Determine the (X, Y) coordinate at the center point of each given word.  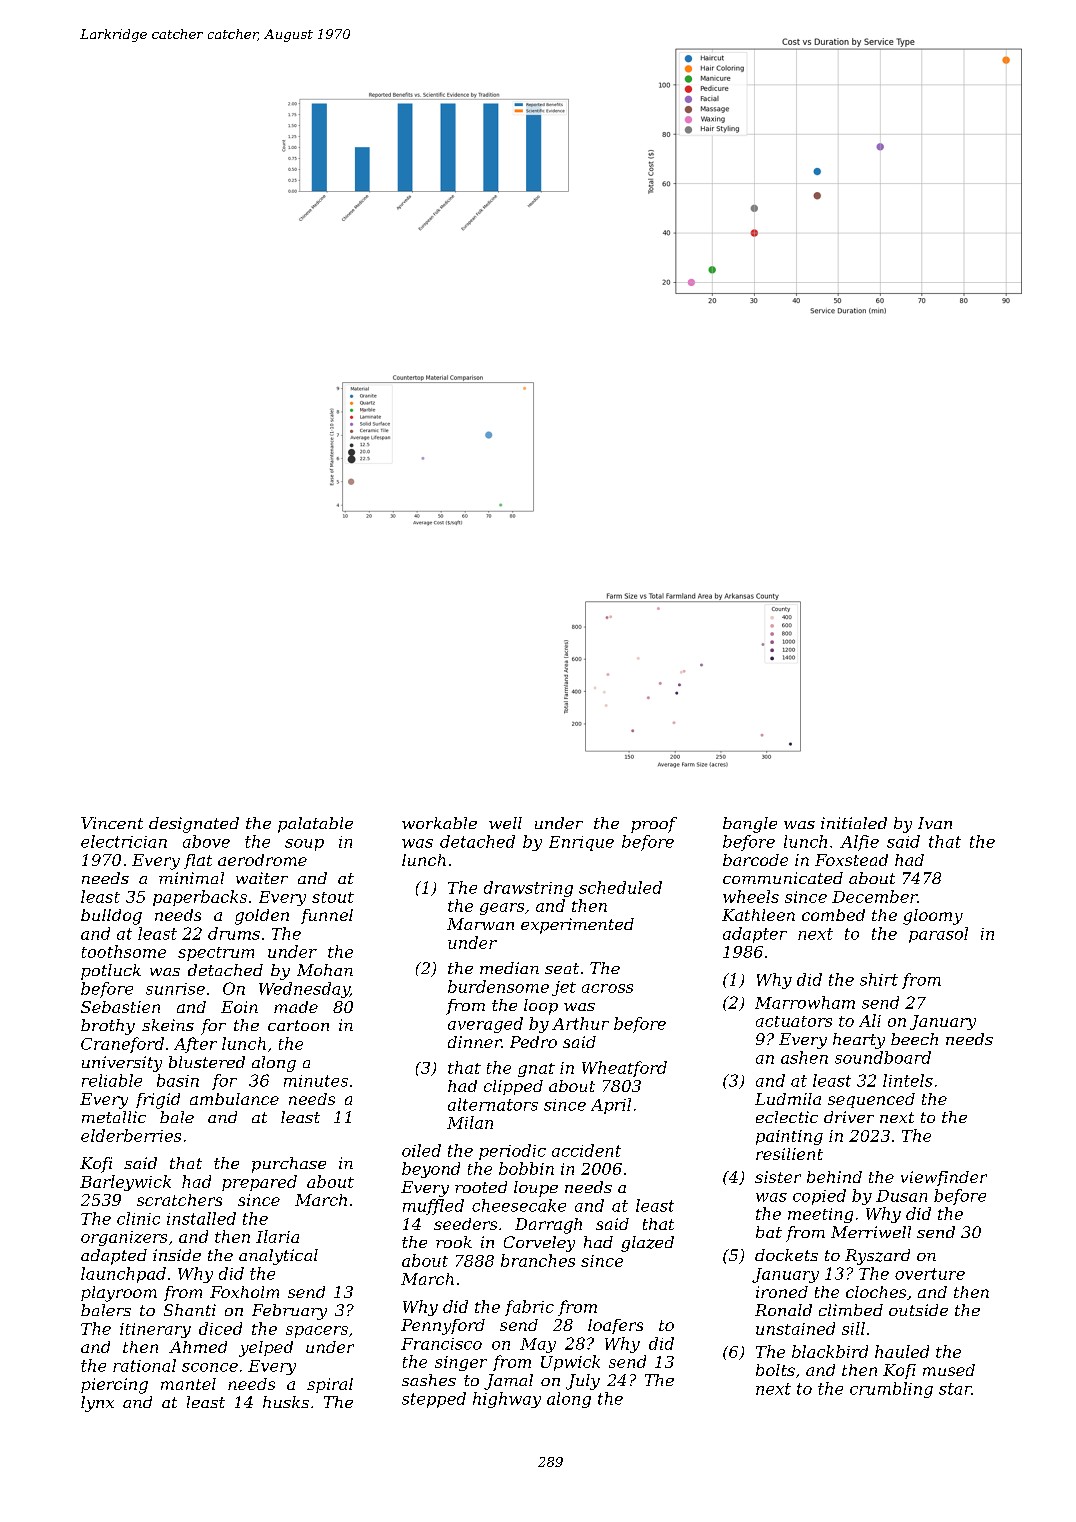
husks (286, 1402)
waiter (262, 878)
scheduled (620, 887)
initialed (854, 823)
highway (507, 1400)
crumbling (891, 1390)
